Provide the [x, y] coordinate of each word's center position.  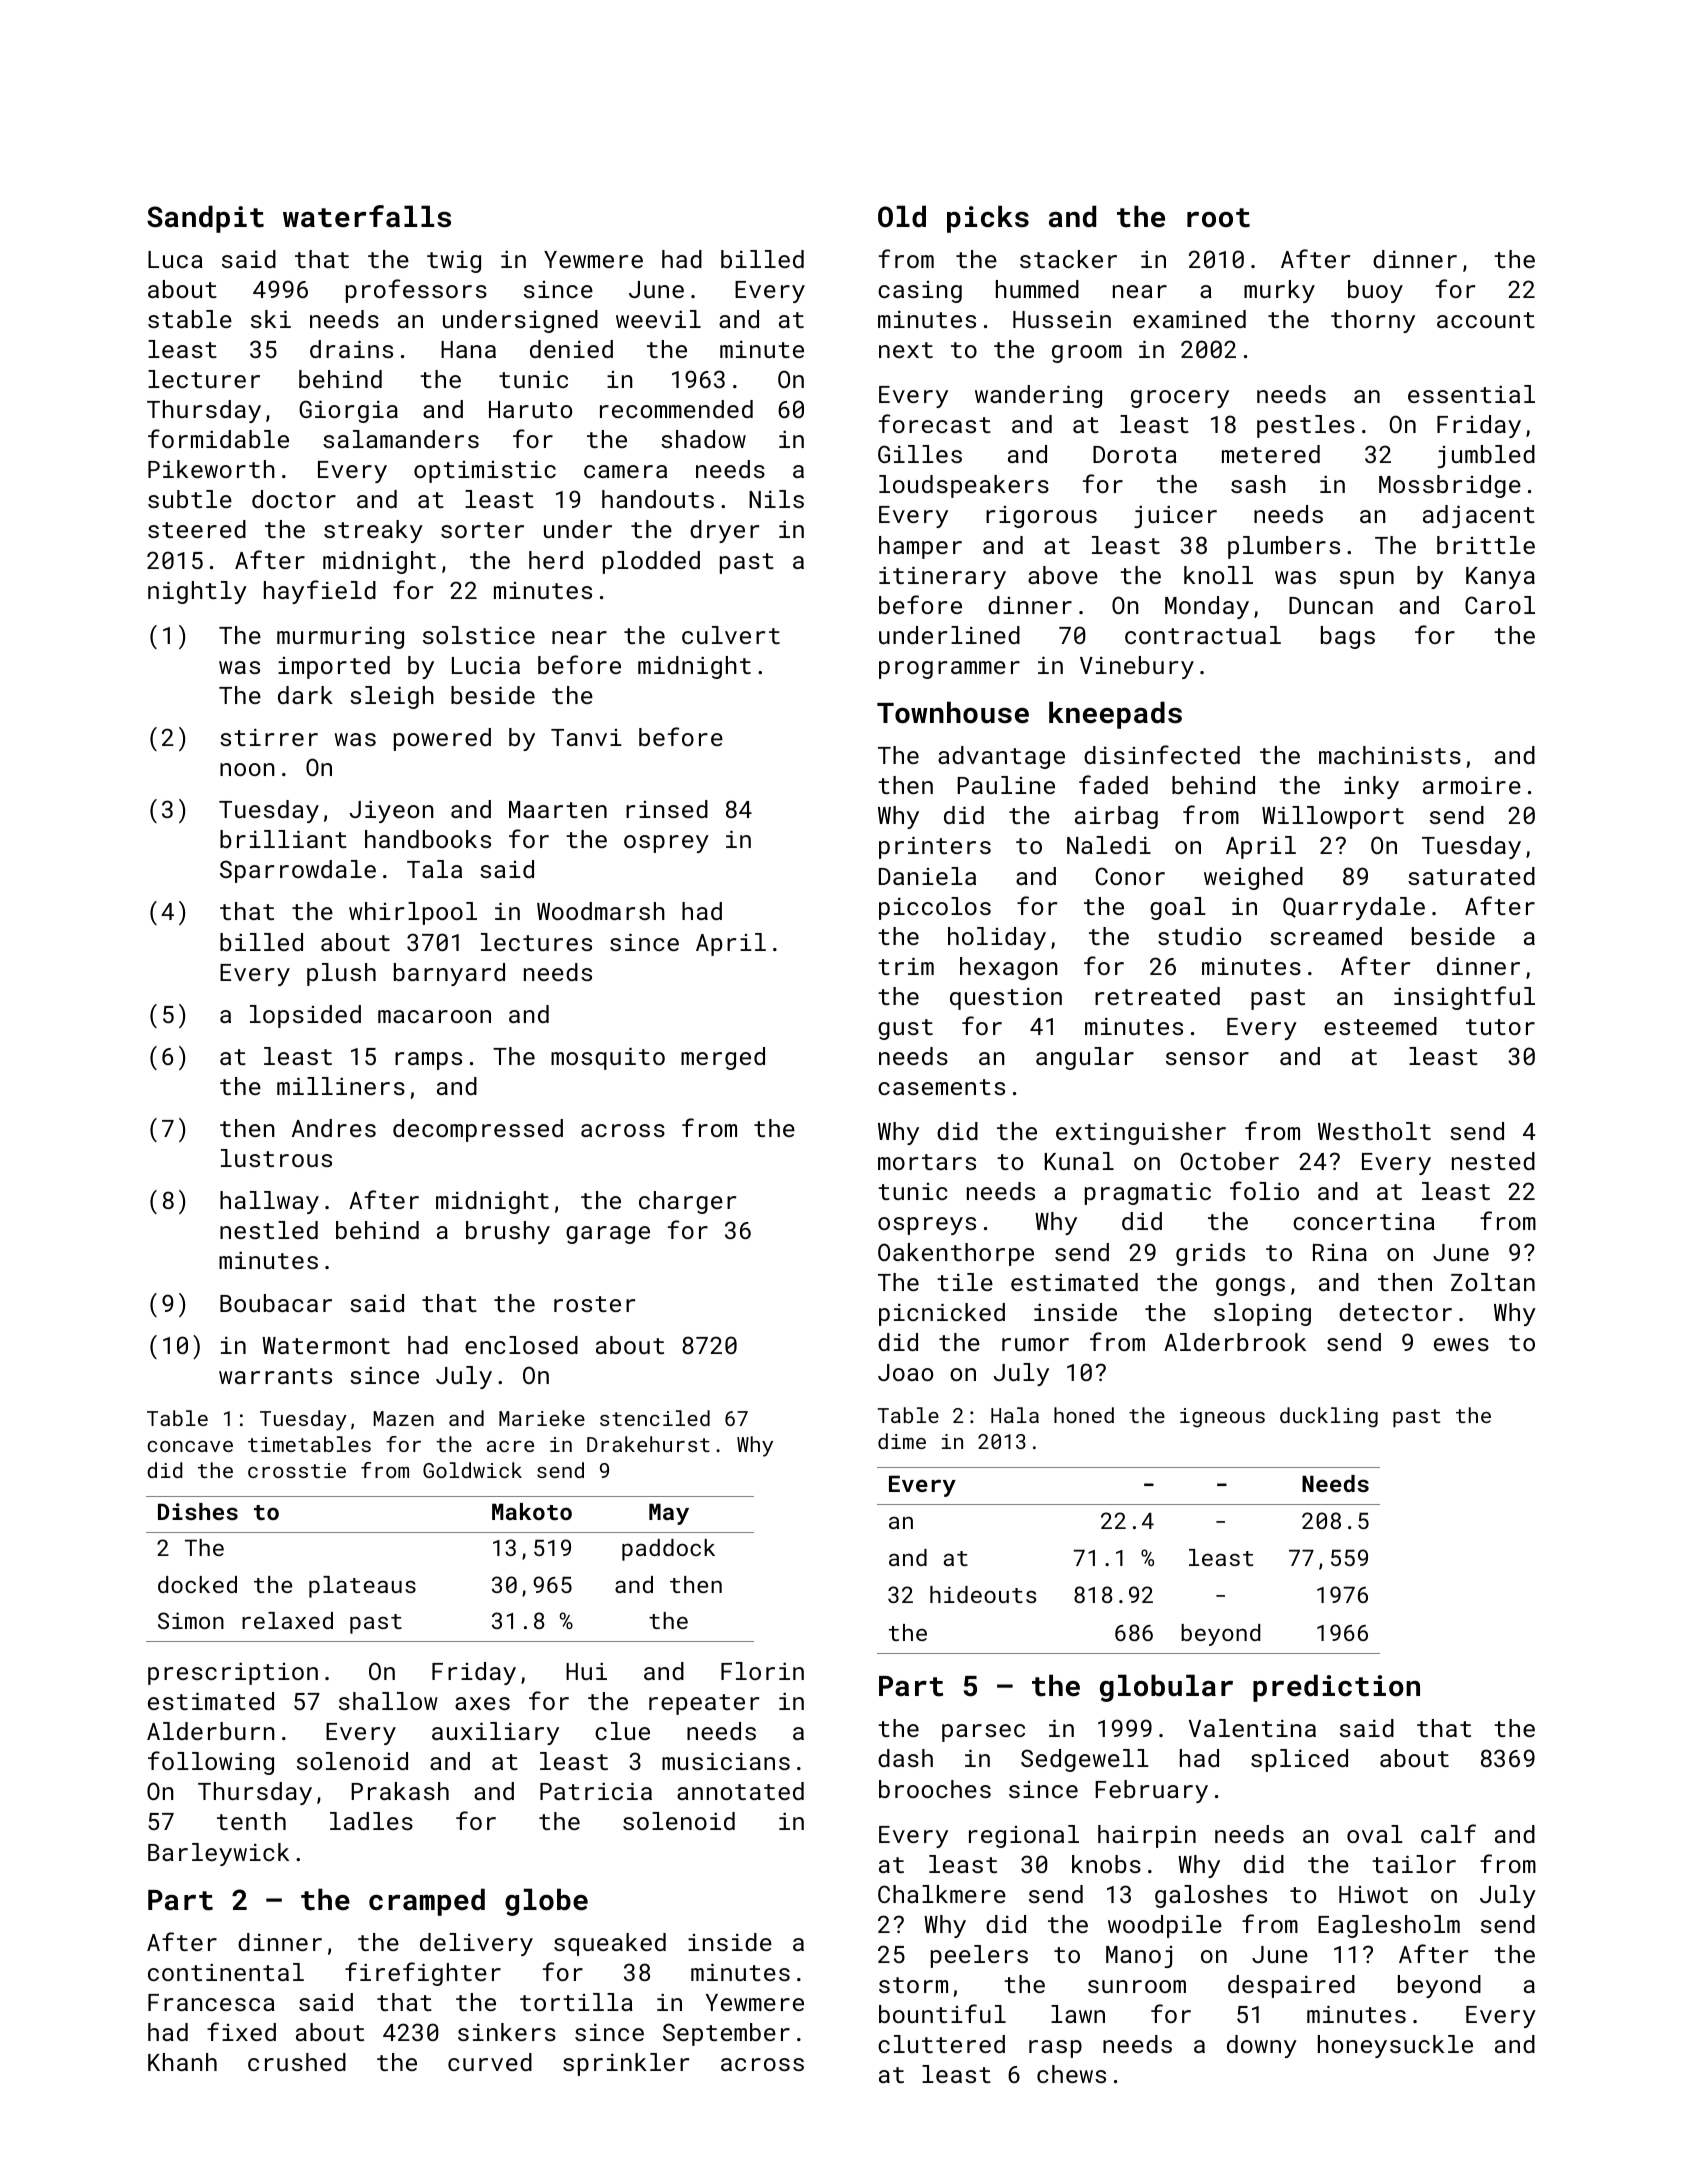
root [1218, 218]
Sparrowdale [298, 871]
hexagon [1009, 968]
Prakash [400, 1791]
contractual [1203, 635]
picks [988, 219]
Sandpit [205, 219]
